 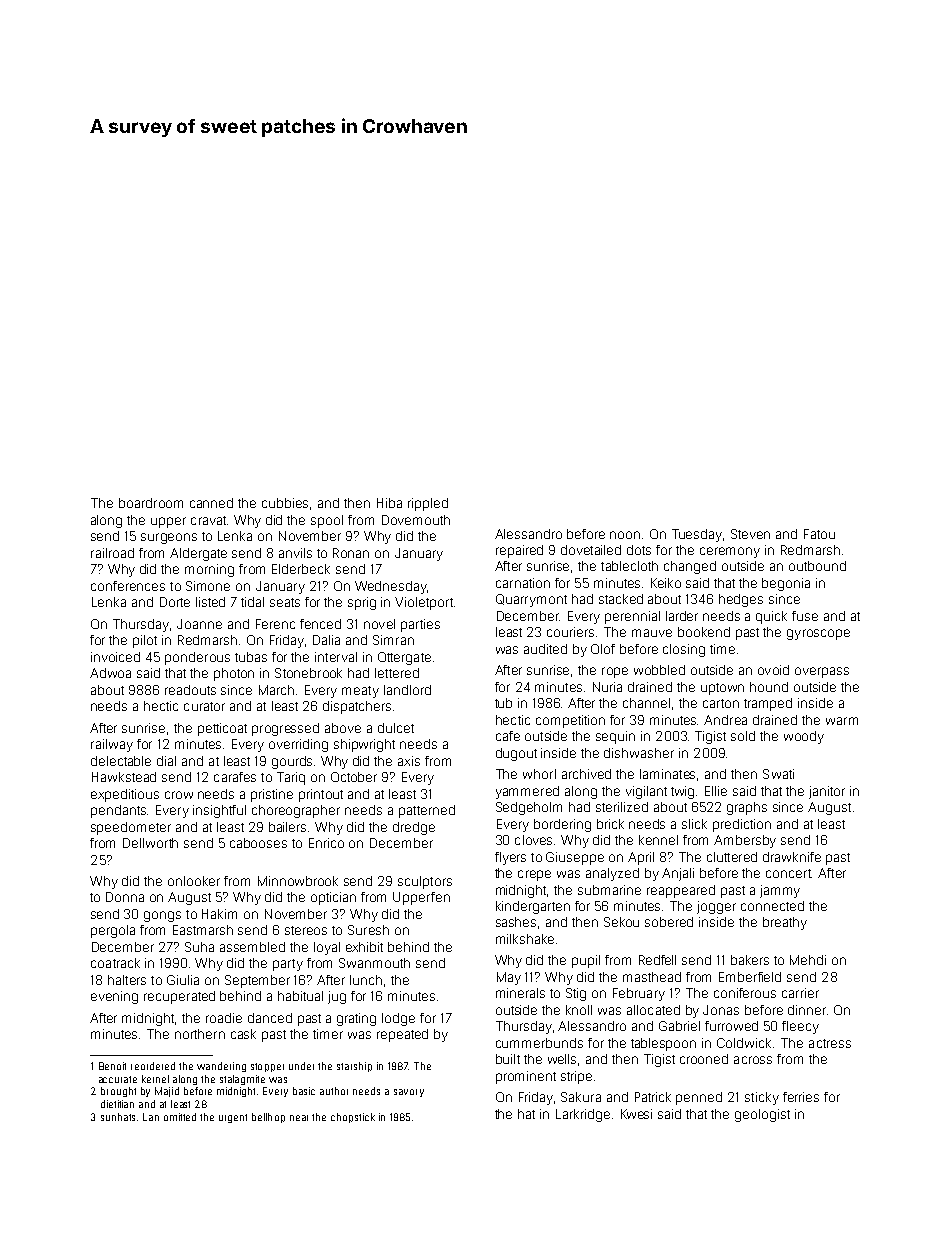 I want to click on janitor, so click(x=827, y=792).
